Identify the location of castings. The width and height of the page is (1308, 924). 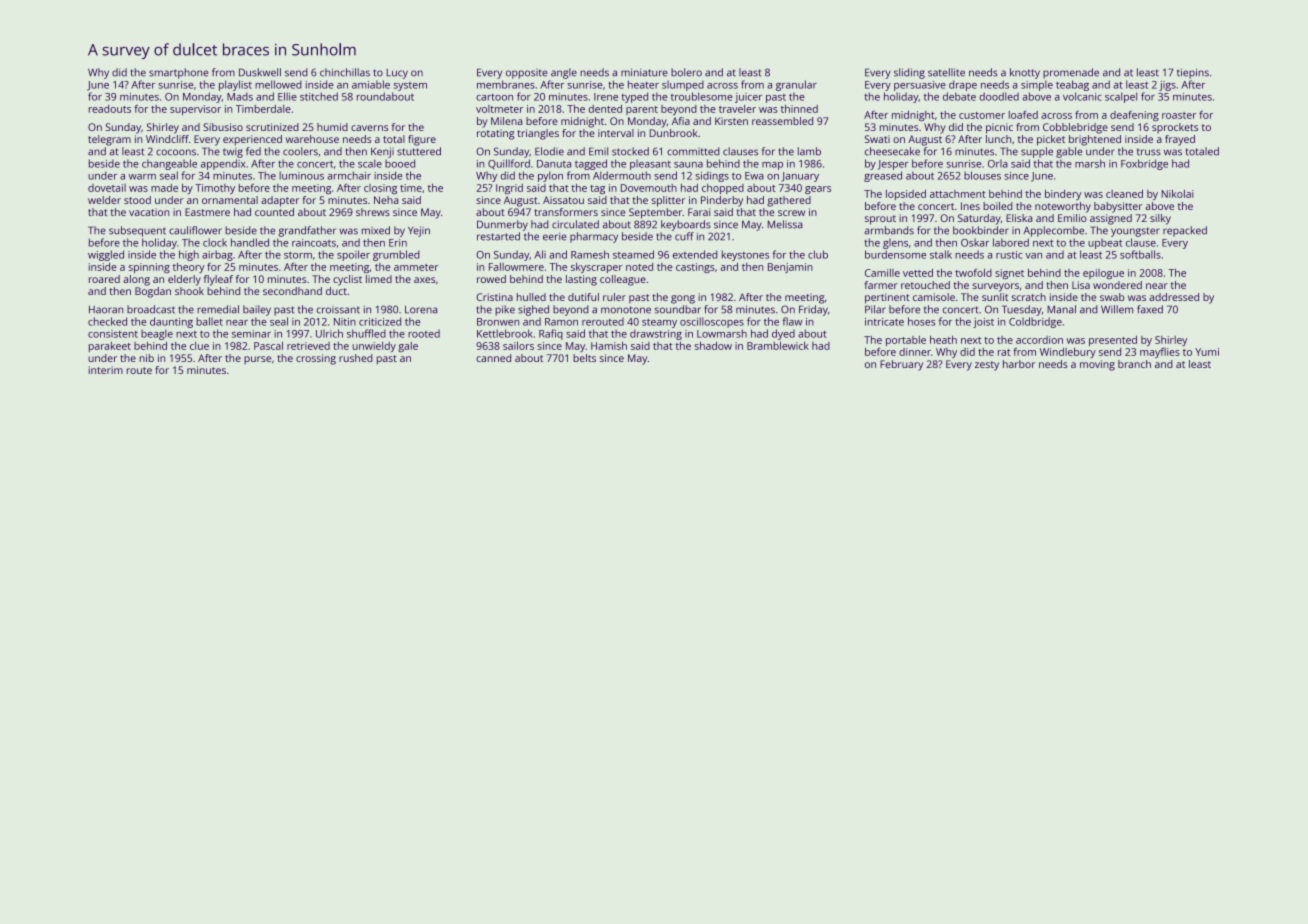
(695, 268).
